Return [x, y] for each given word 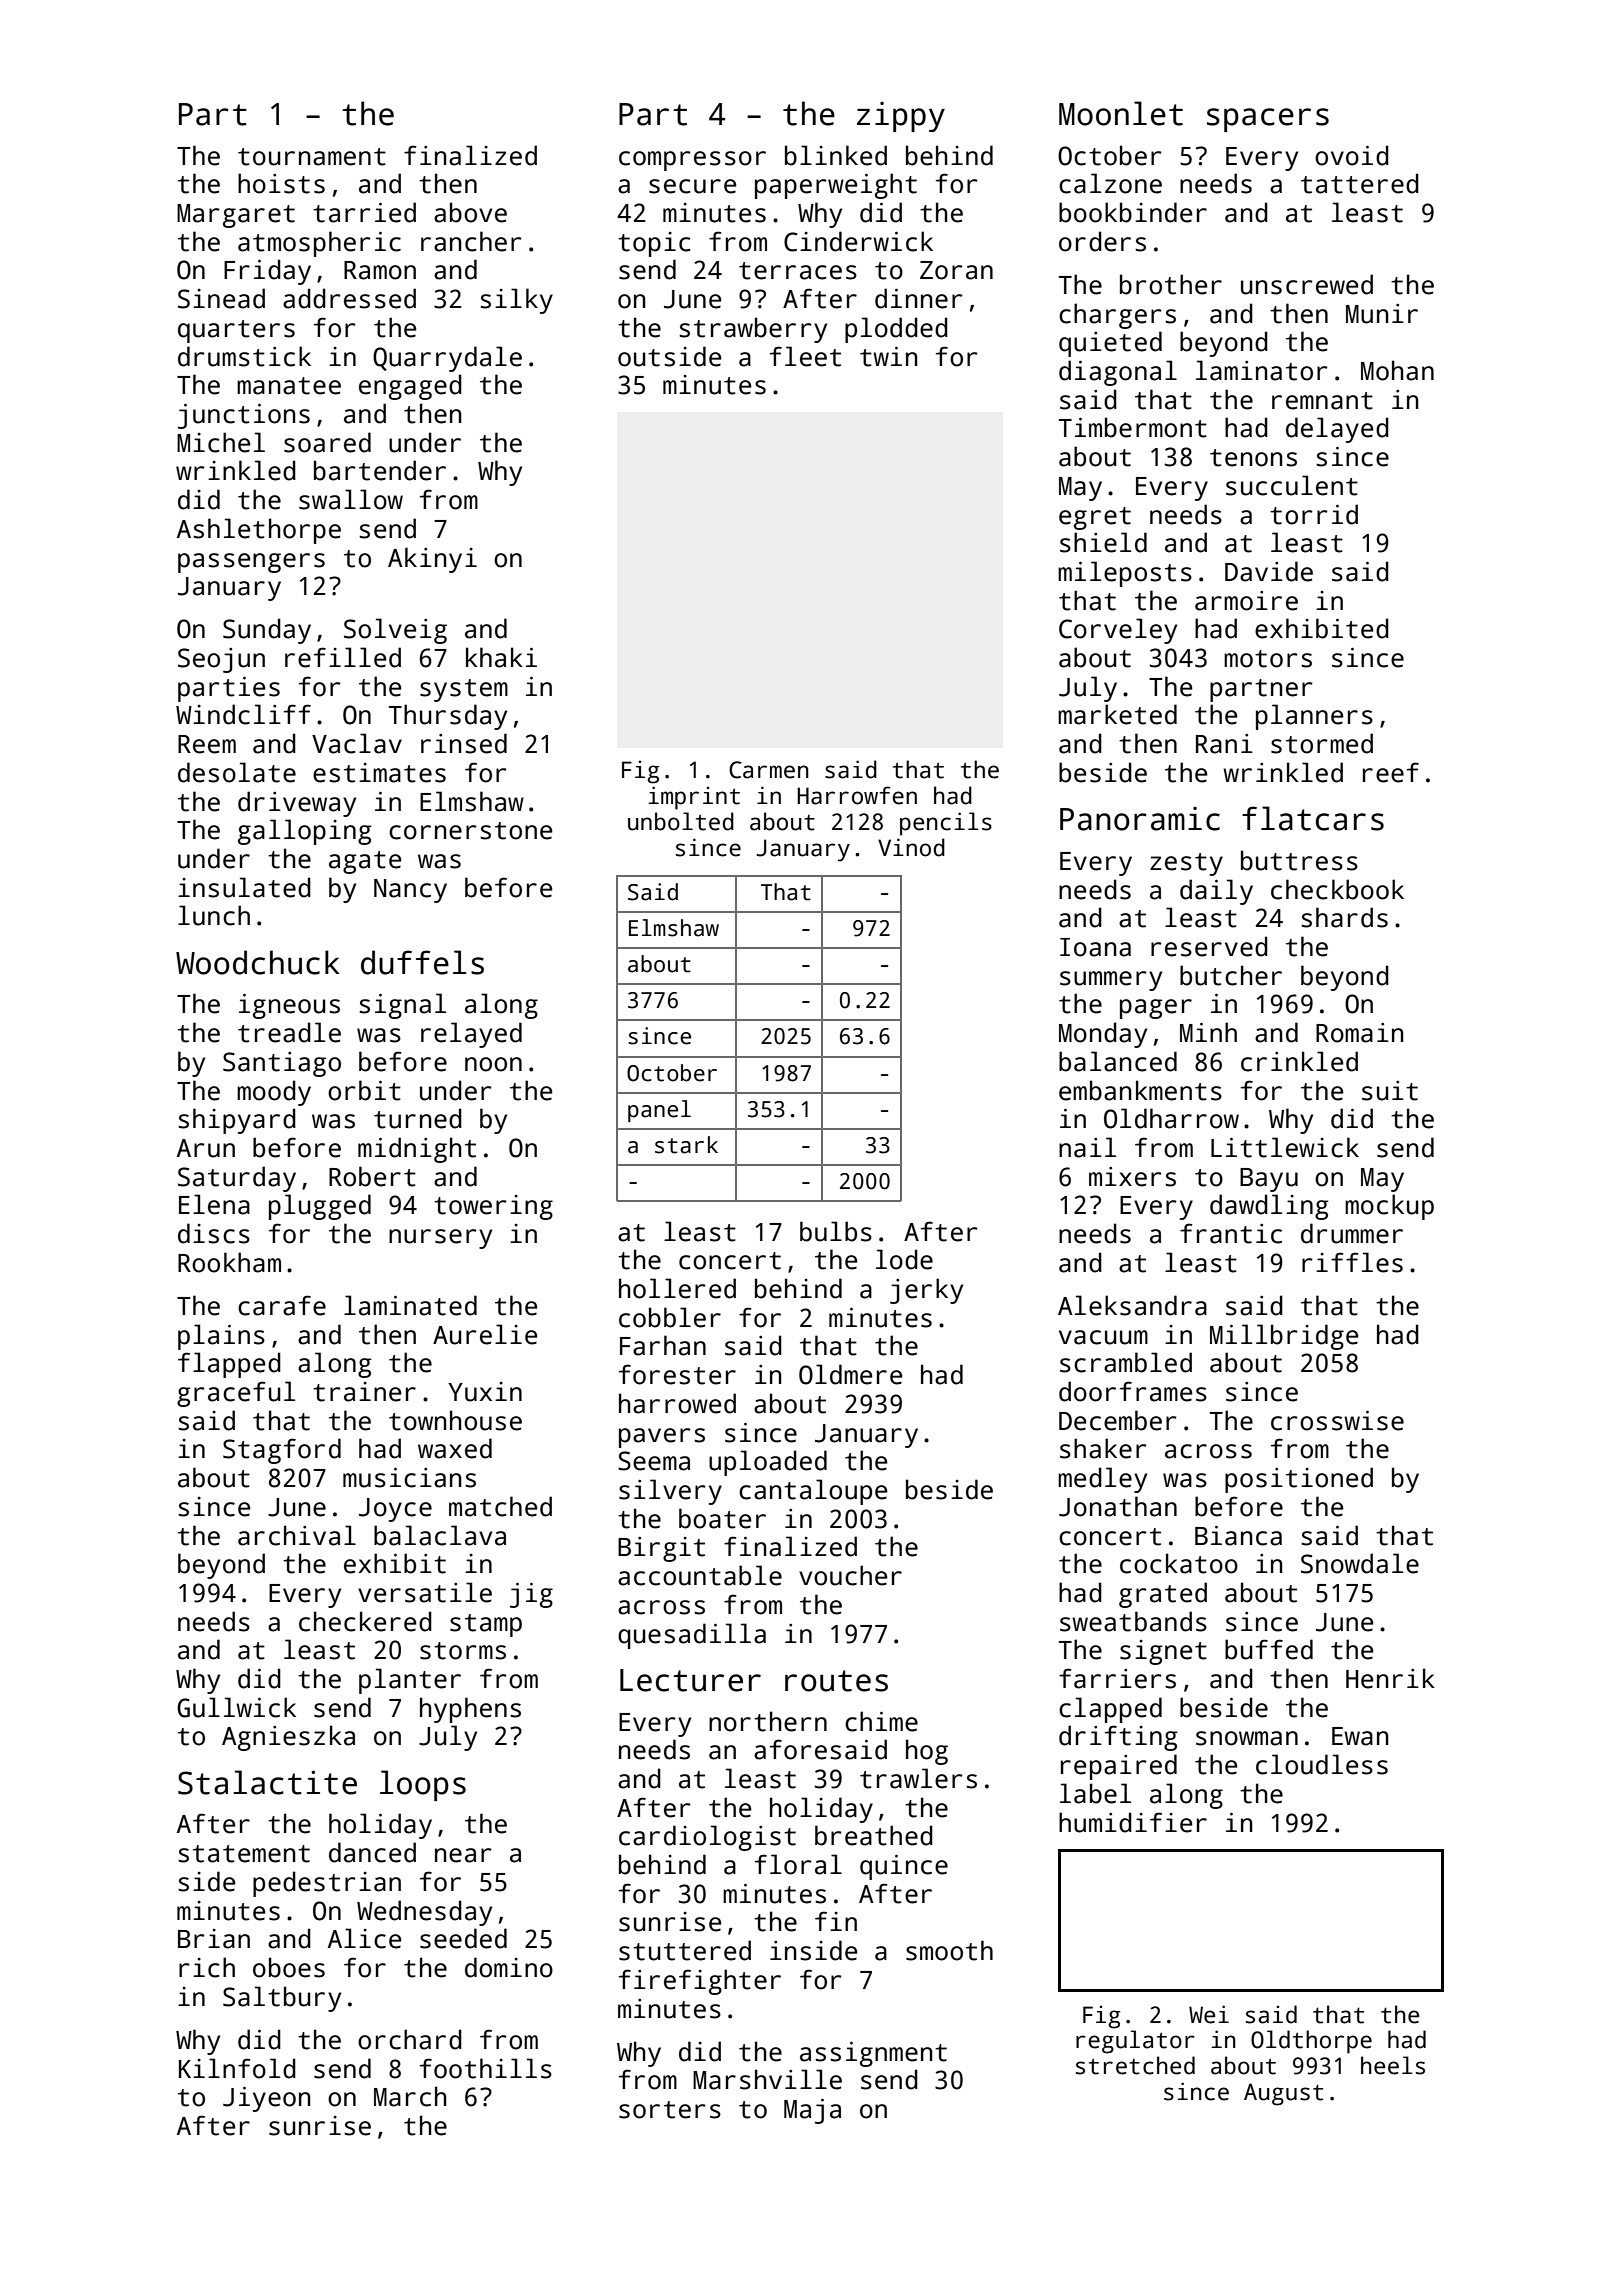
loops [423, 1785]
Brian [214, 1939]
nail [1087, 1147]
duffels [422, 962]
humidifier [1133, 1822]
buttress [1299, 860]
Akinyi [432, 560]
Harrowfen [857, 795]
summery [1111, 981]
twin [888, 357]
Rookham [229, 1262]
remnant [1322, 401]
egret [1095, 518]
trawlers [918, 1778]
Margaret [236, 216]
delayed [1337, 430]
